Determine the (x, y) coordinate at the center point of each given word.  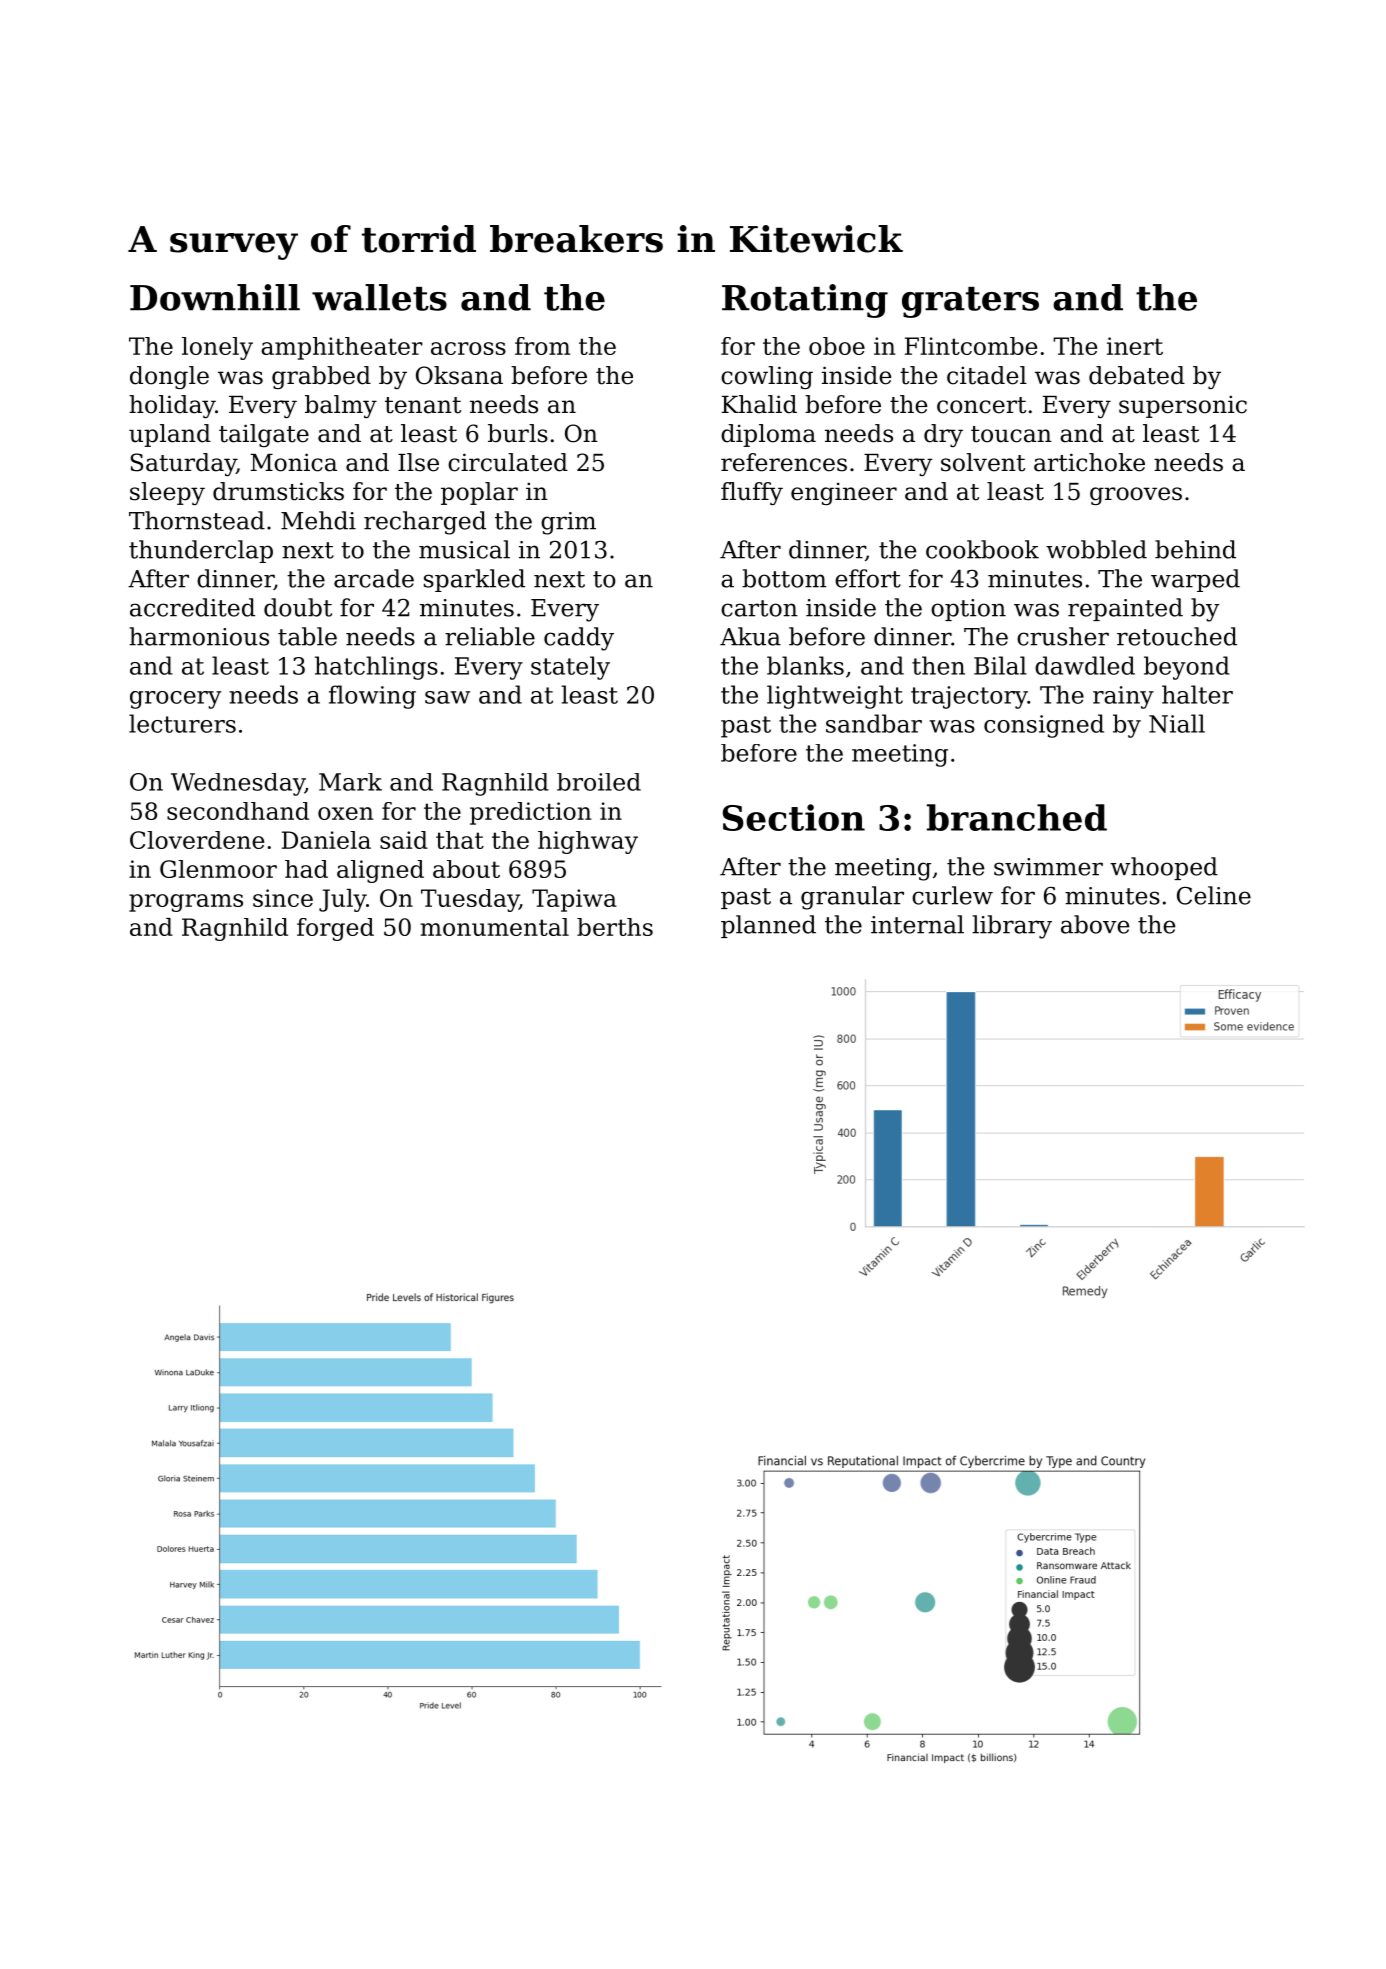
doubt (298, 607)
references (784, 462)
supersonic (1183, 406)
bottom (784, 578)
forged (335, 929)
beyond (1187, 668)
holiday (172, 406)
